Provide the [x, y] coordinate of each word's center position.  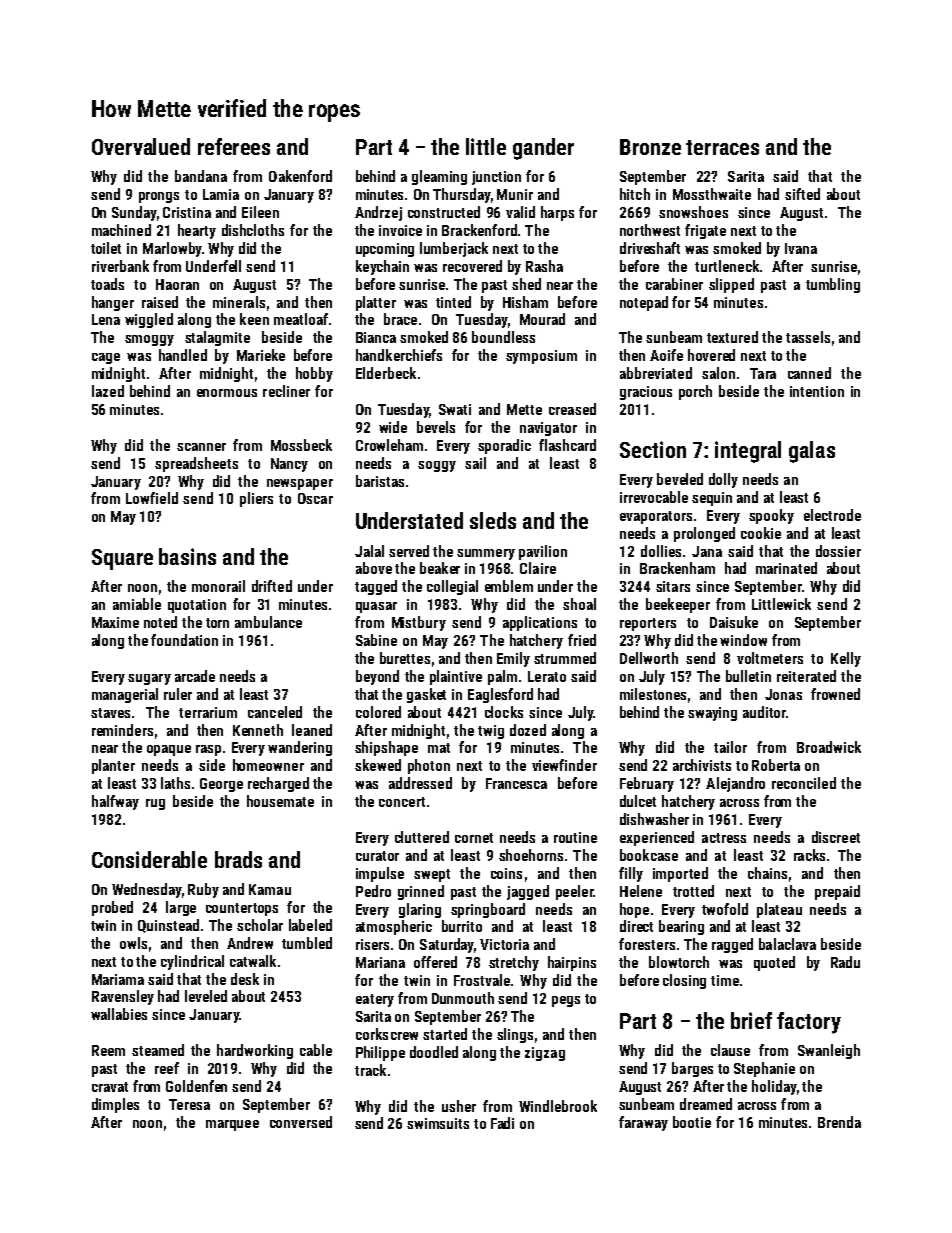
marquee [232, 1125]
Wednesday [147, 890]
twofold [725, 909]
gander [543, 149]
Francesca [516, 783]
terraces [722, 147]
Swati [455, 409]
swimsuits [438, 1123]
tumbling [833, 285]
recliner [286, 391]
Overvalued [141, 146]
